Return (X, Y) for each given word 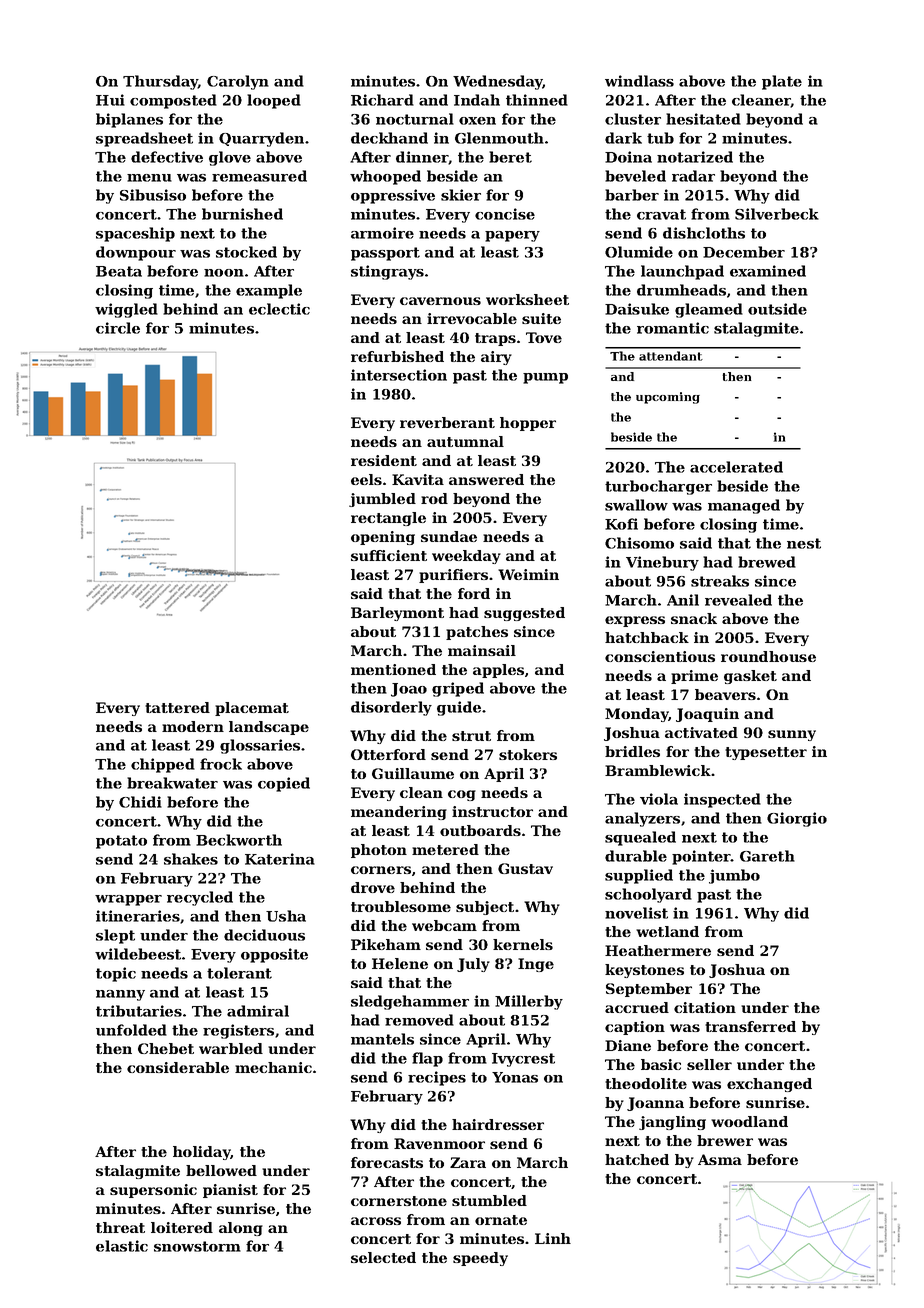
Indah (477, 100)
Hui (110, 100)
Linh (553, 1238)
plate (782, 82)
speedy (480, 1259)
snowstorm (197, 1246)
